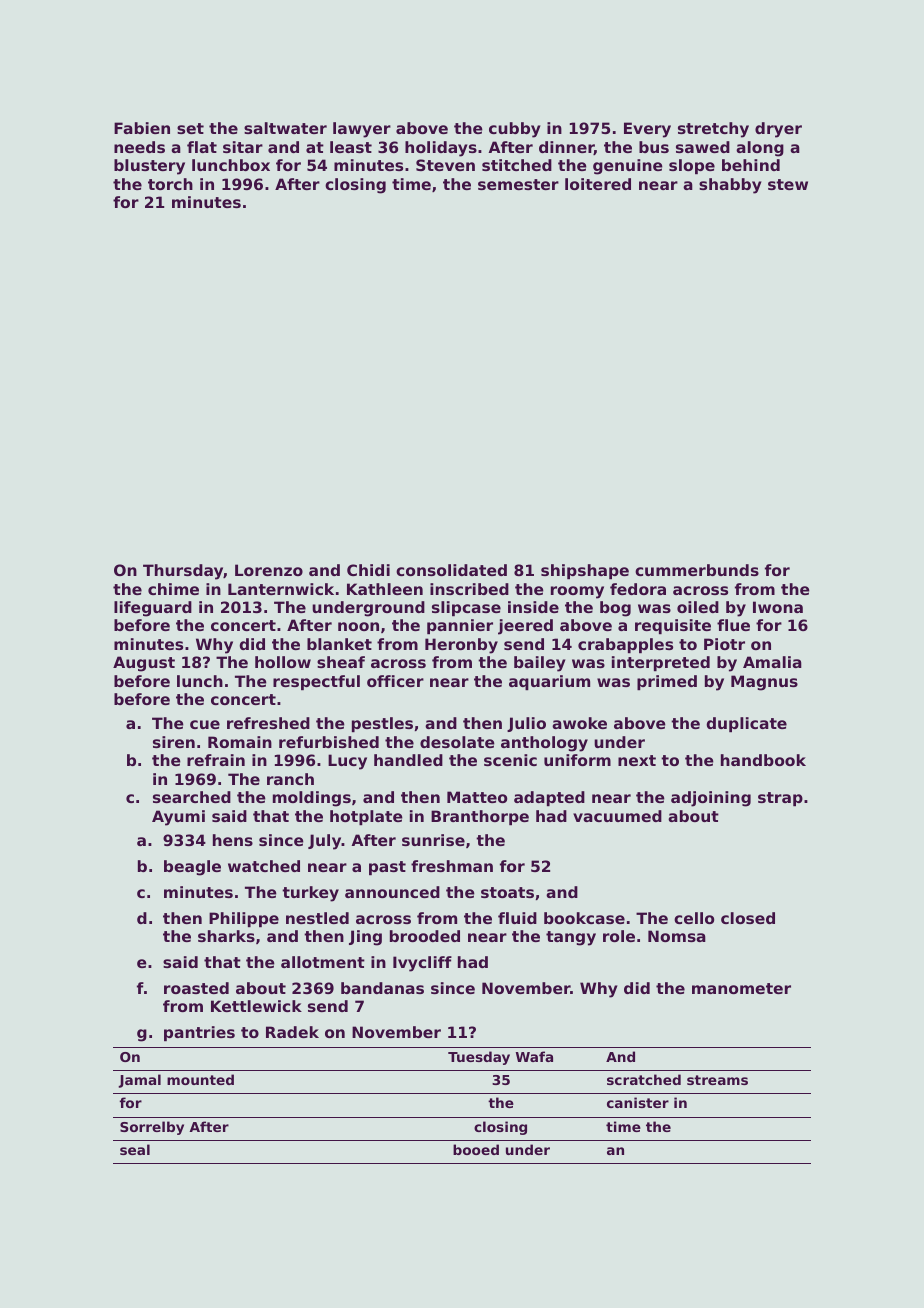  Describe the element at coordinates (533, 607) in the page. I see `inside` at that location.
